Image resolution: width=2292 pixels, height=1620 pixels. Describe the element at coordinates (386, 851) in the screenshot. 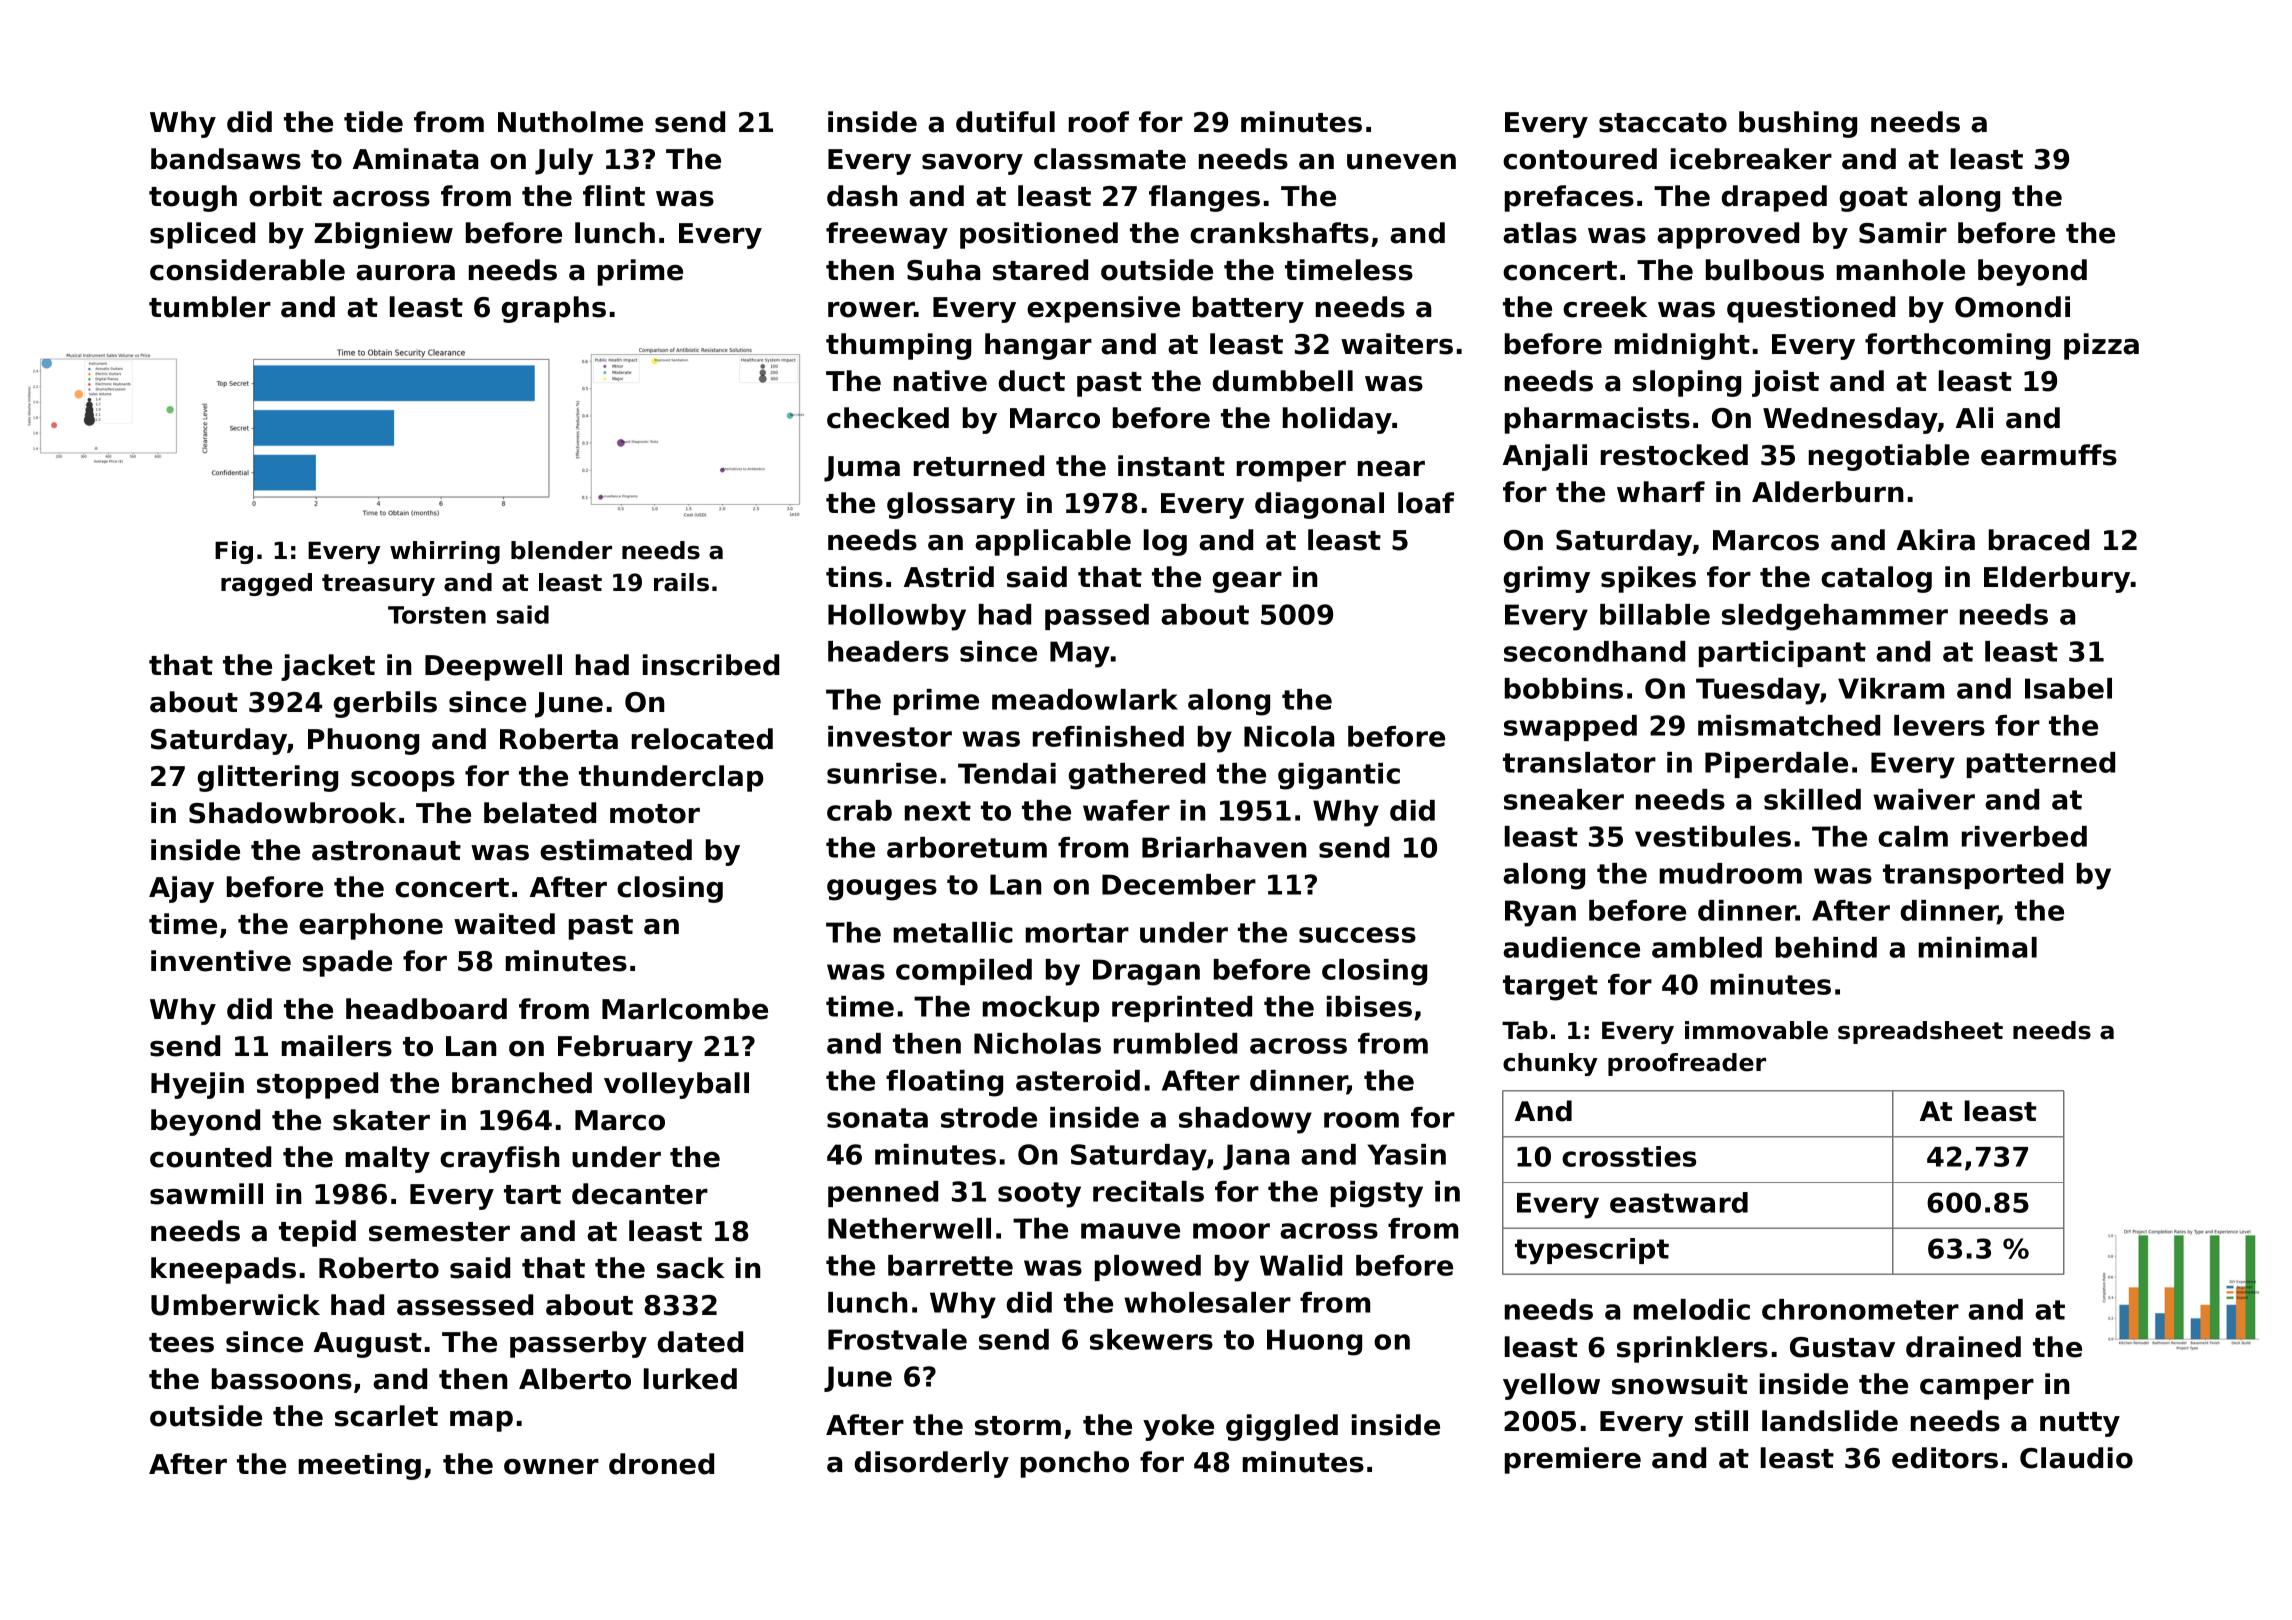

I see `astronaut` at that location.
